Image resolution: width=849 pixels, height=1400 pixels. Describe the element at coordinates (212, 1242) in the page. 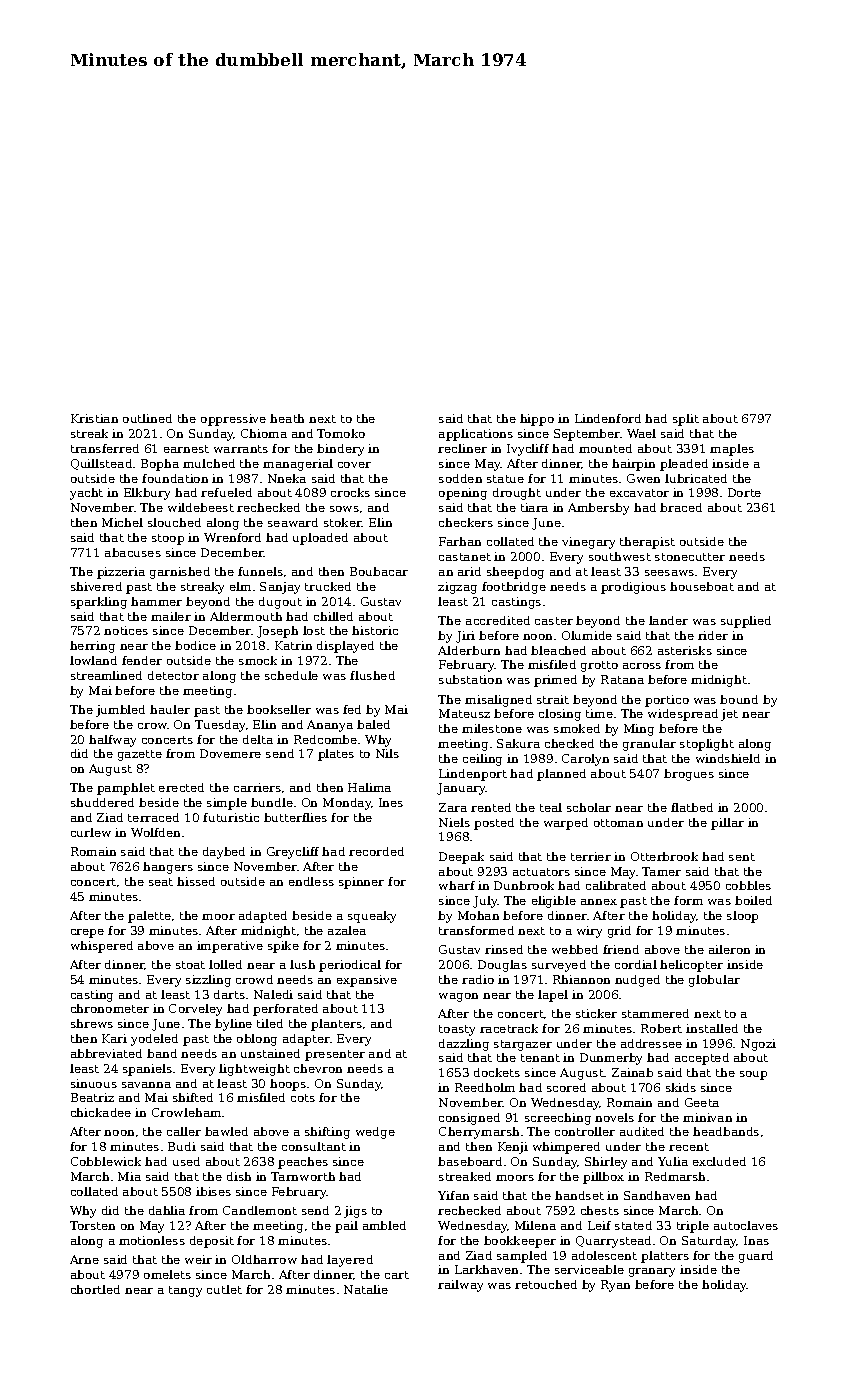

I see `deposit` at that location.
